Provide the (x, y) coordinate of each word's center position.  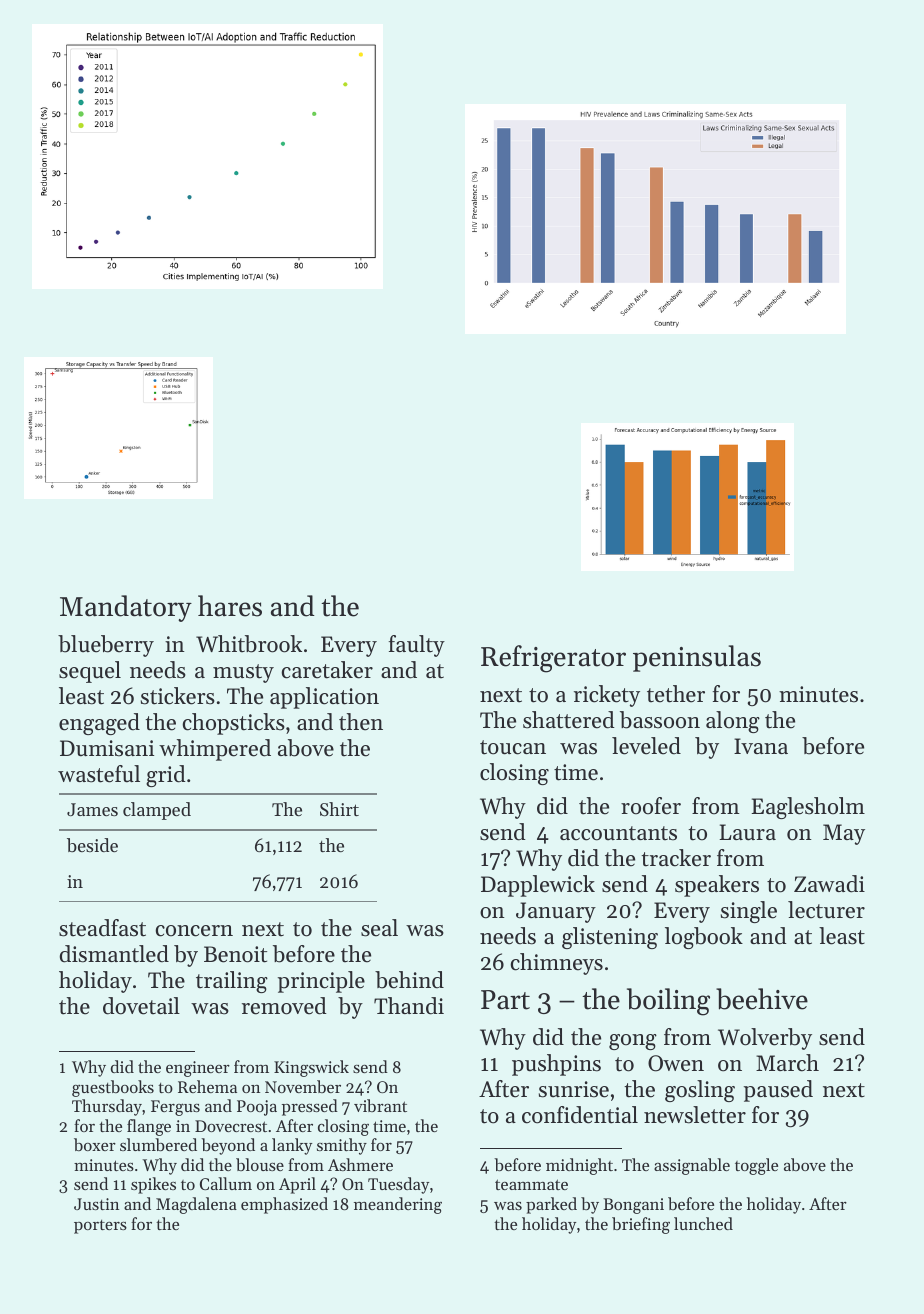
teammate (531, 1184)
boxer (95, 1144)
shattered (569, 720)
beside (92, 845)
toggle (756, 1166)
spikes (153, 1185)
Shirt (339, 809)
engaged (99, 724)
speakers (717, 886)
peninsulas (697, 658)
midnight (579, 1166)
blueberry (106, 646)
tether (676, 694)
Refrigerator (553, 659)
